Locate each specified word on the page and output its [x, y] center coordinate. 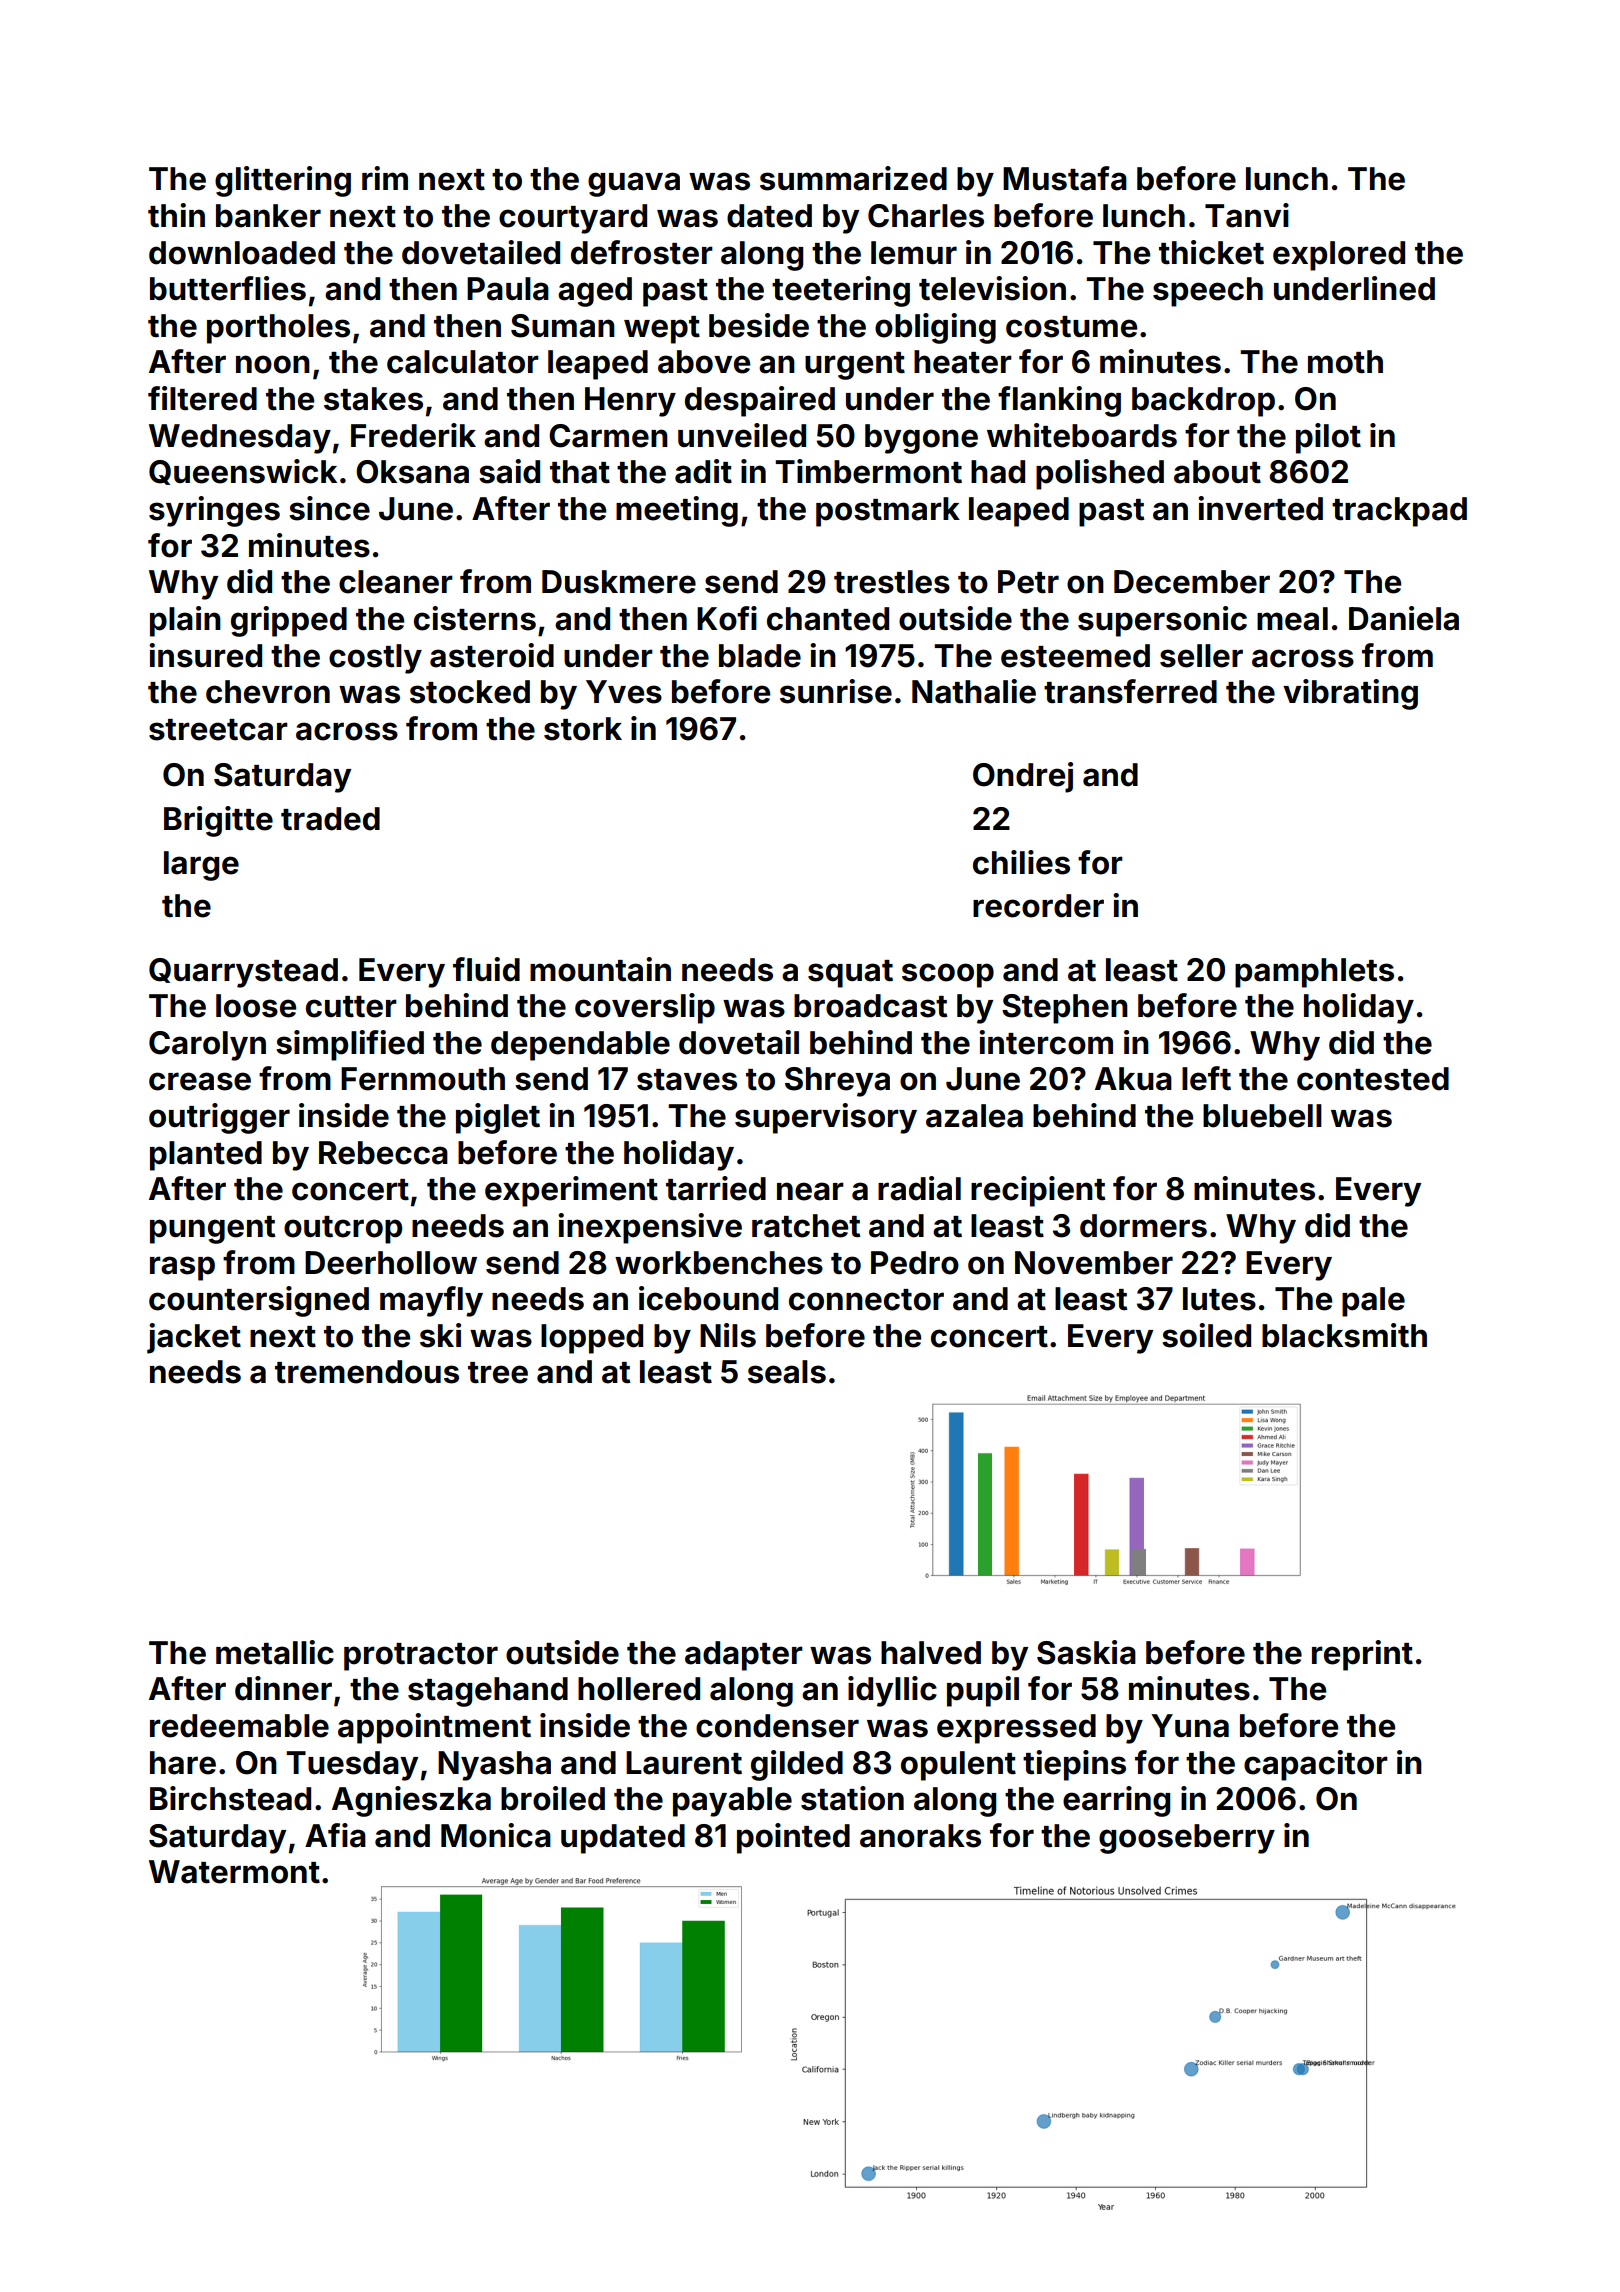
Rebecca [383, 1153]
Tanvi [1247, 215]
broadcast [870, 1006]
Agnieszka [411, 1801]
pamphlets [1314, 973]
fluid [486, 969]
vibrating [1350, 694]
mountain [600, 969]
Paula [508, 289]
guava [634, 184]
